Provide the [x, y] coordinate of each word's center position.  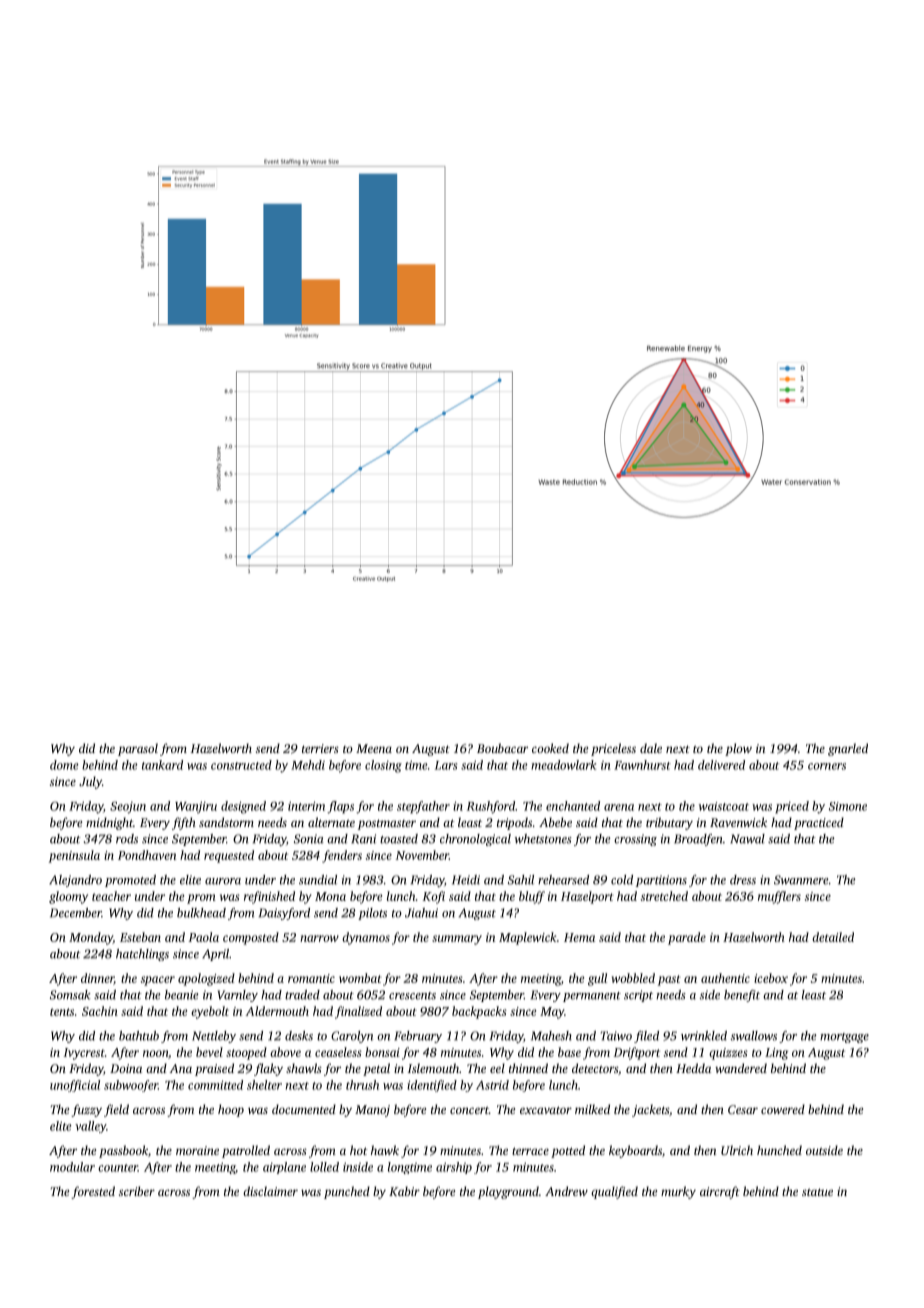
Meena [374, 748]
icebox [771, 978]
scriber [137, 1191]
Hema [579, 937]
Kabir [404, 1191]
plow [738, 749]
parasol [138, 749]
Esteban [140, 937]
